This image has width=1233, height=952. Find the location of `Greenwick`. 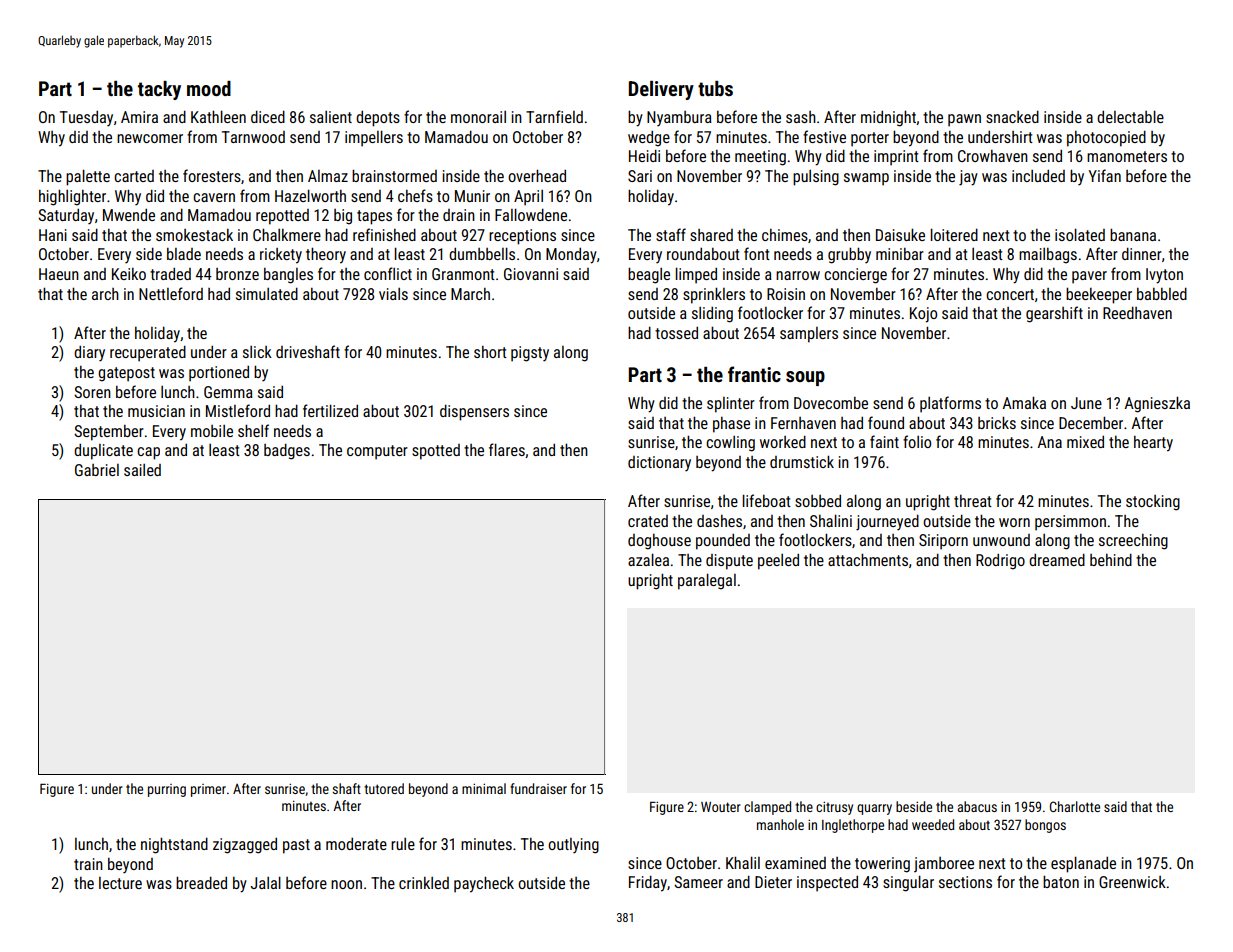

Greenwick is located at coordinates (1132, 882).
